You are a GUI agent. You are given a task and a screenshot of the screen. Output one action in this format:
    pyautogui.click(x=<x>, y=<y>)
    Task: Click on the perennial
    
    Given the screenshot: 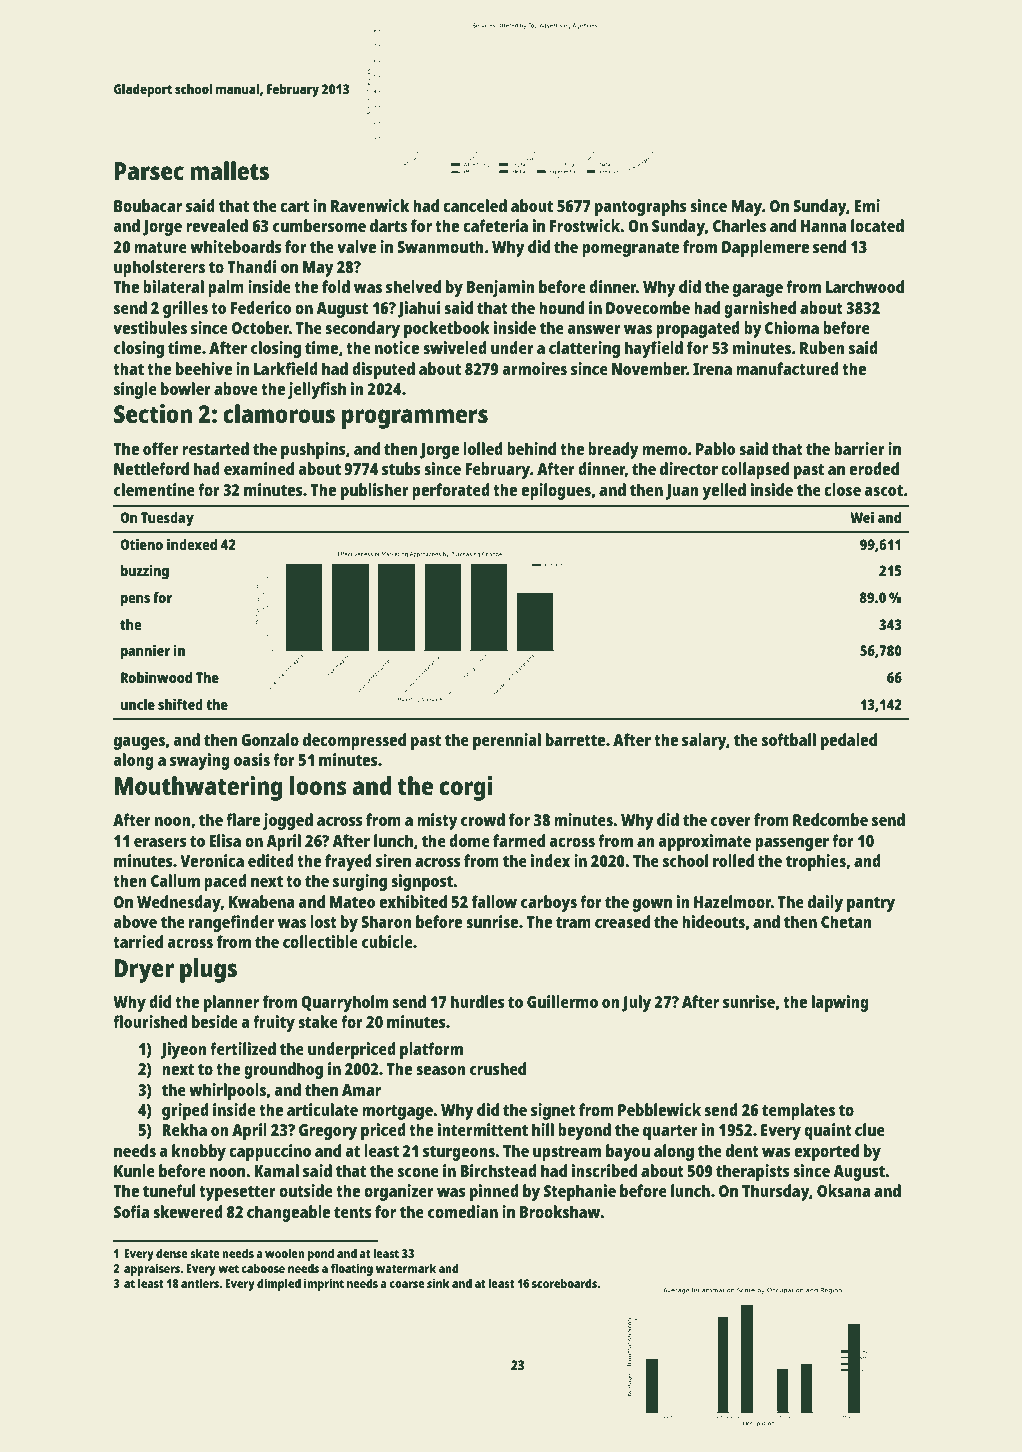 What is the action you would take?
    pyautogui.click(x=507, y=741)
